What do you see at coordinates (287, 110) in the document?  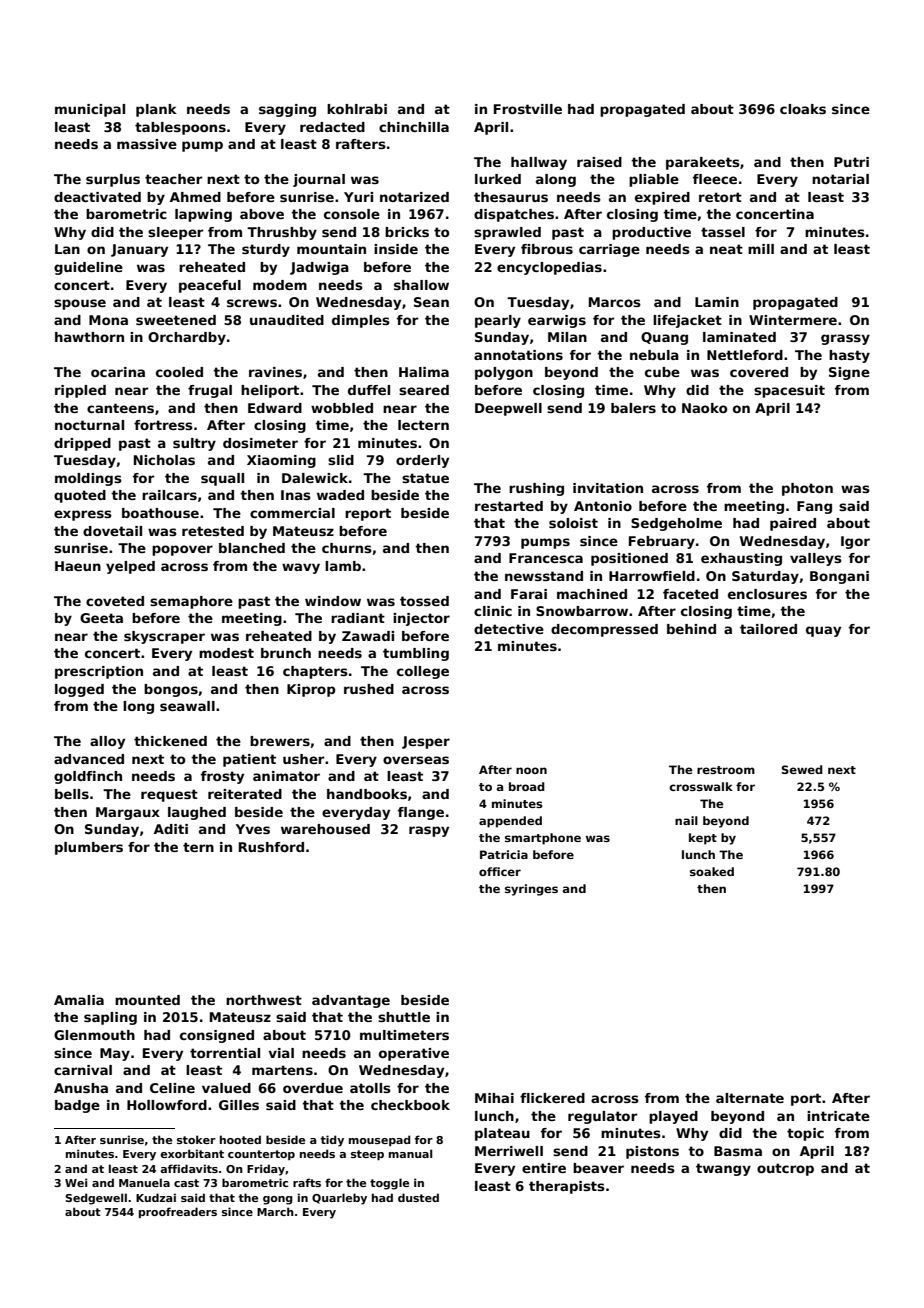 I see `sagging` at bounding box center [287, 110].
